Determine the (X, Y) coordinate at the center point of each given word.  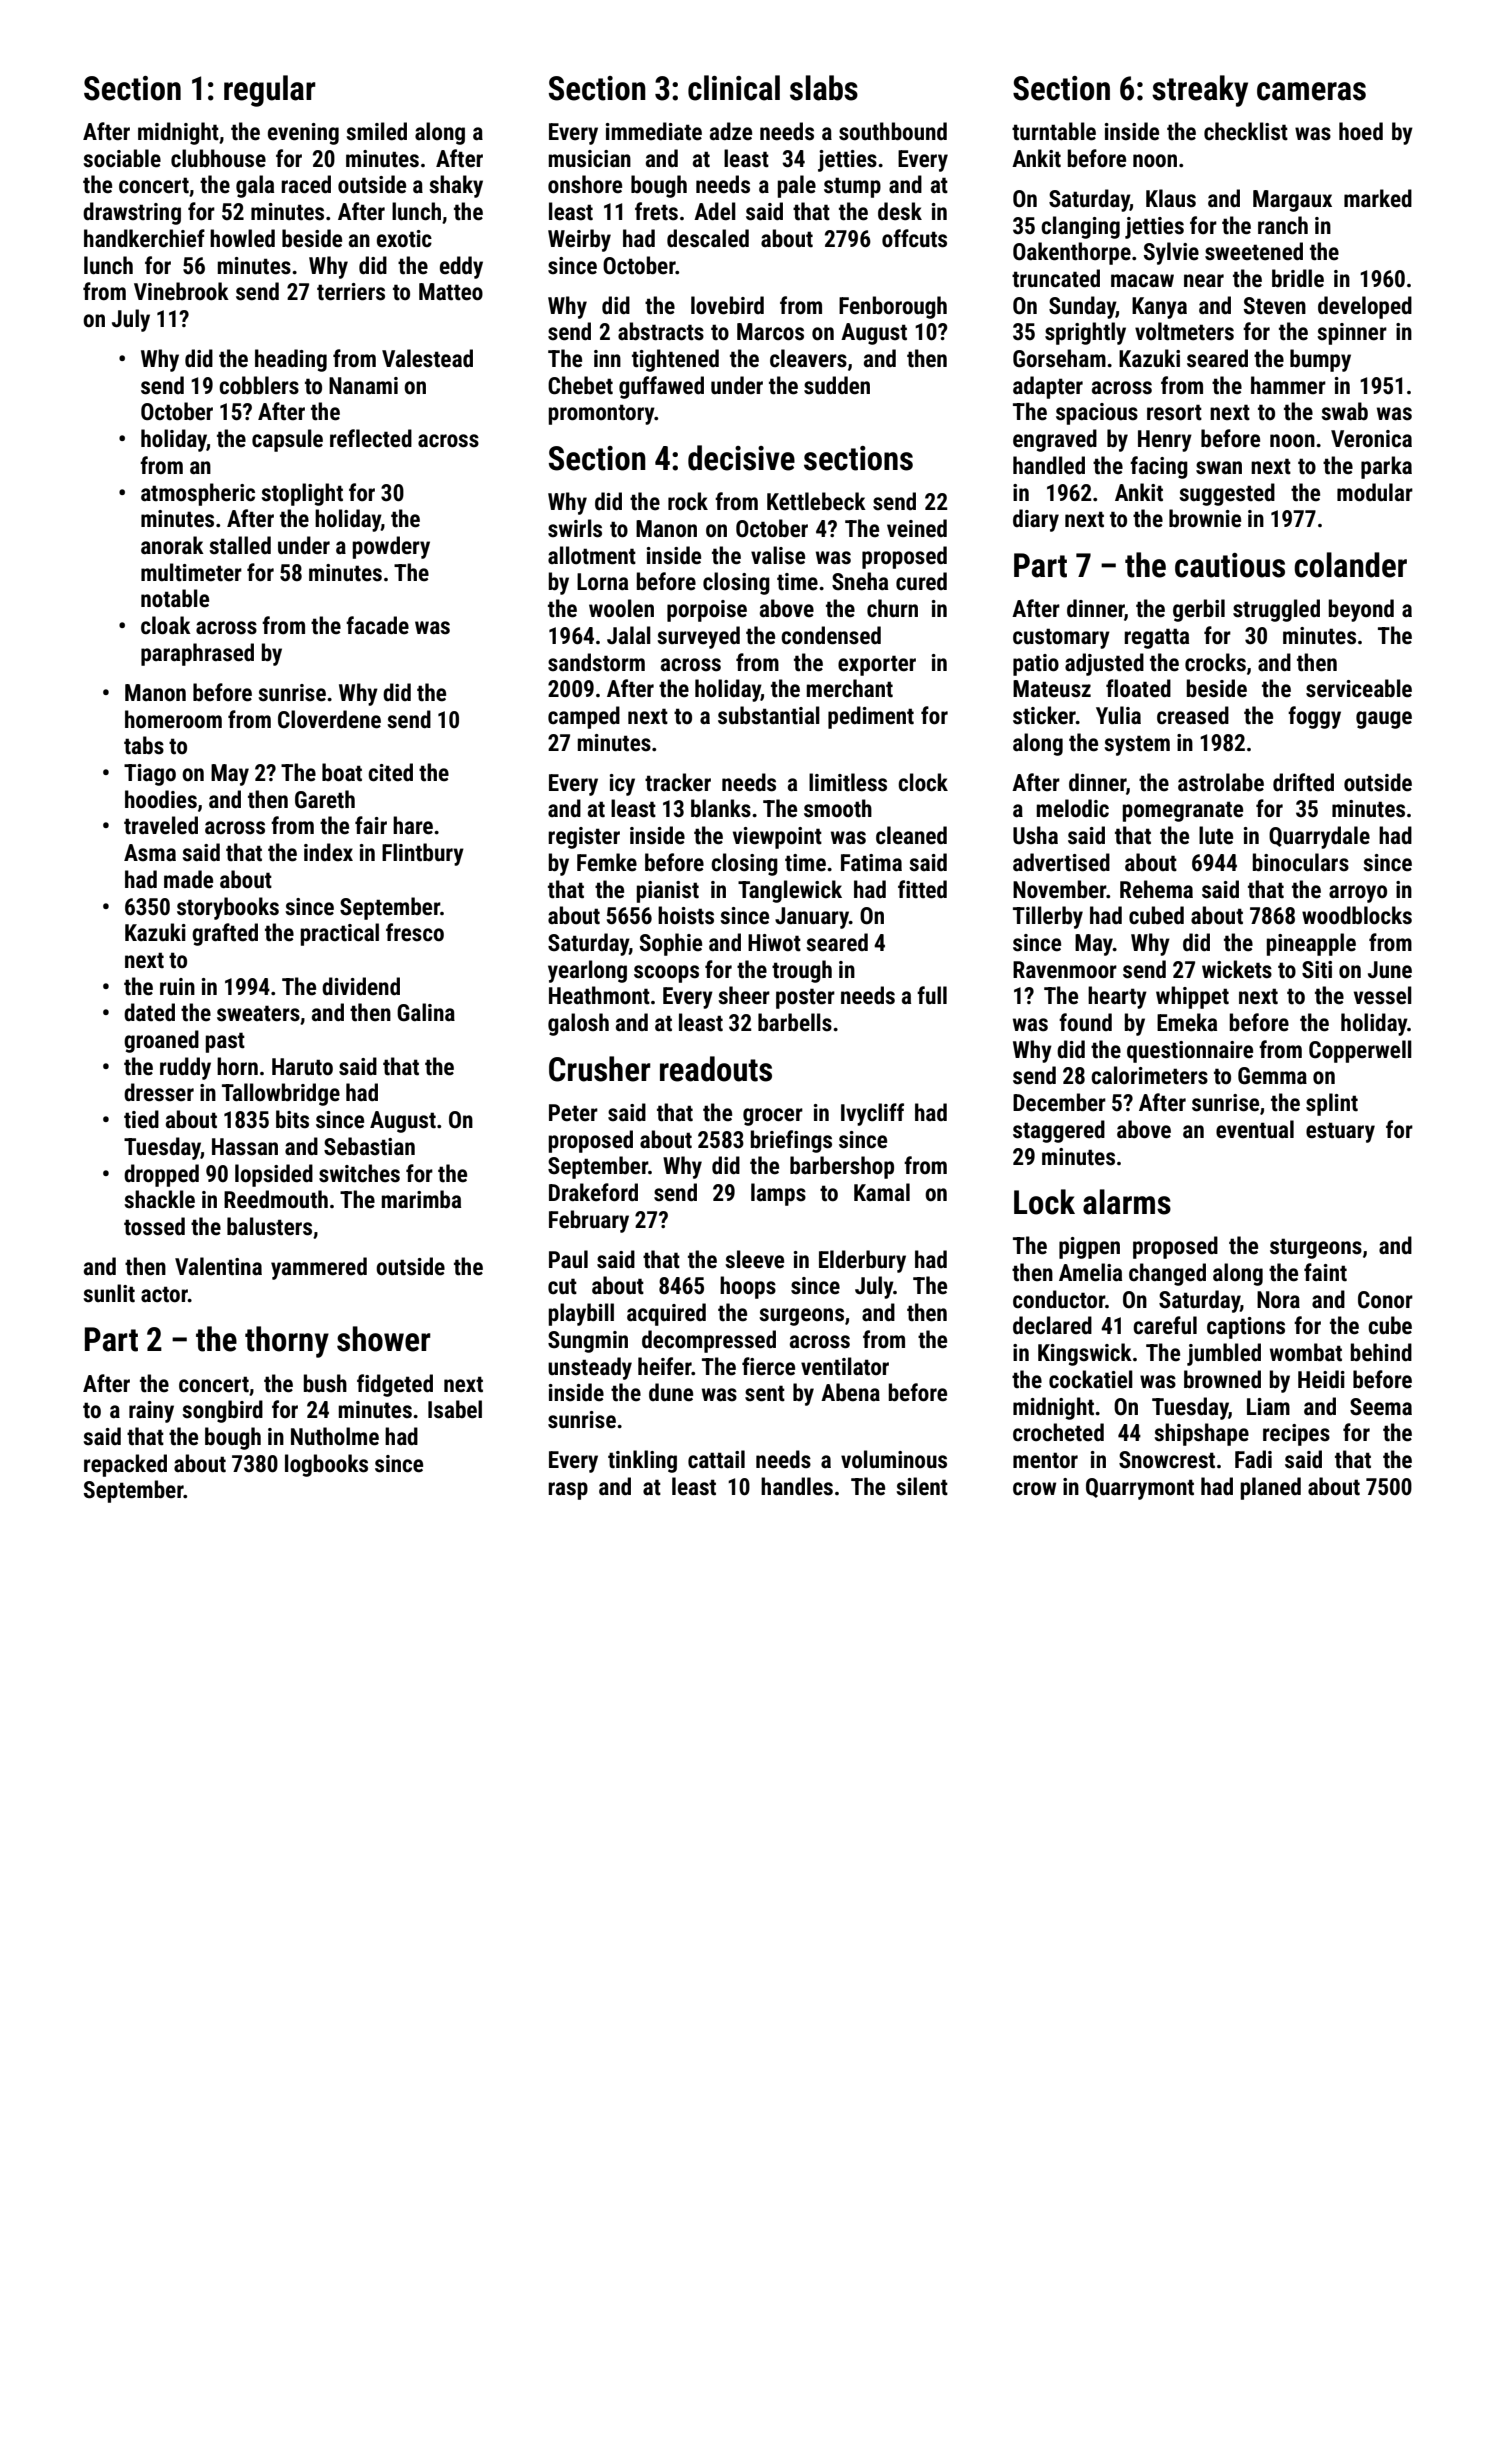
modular (1375, 492)
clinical (734, 88)
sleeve (754, 1259)
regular (270, 91)
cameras (1311, 91)
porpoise (707, 611)
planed (1271, 1488)
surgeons (801, 1317)
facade (377, 625)
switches (359, 1173)
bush (325, 1383)
